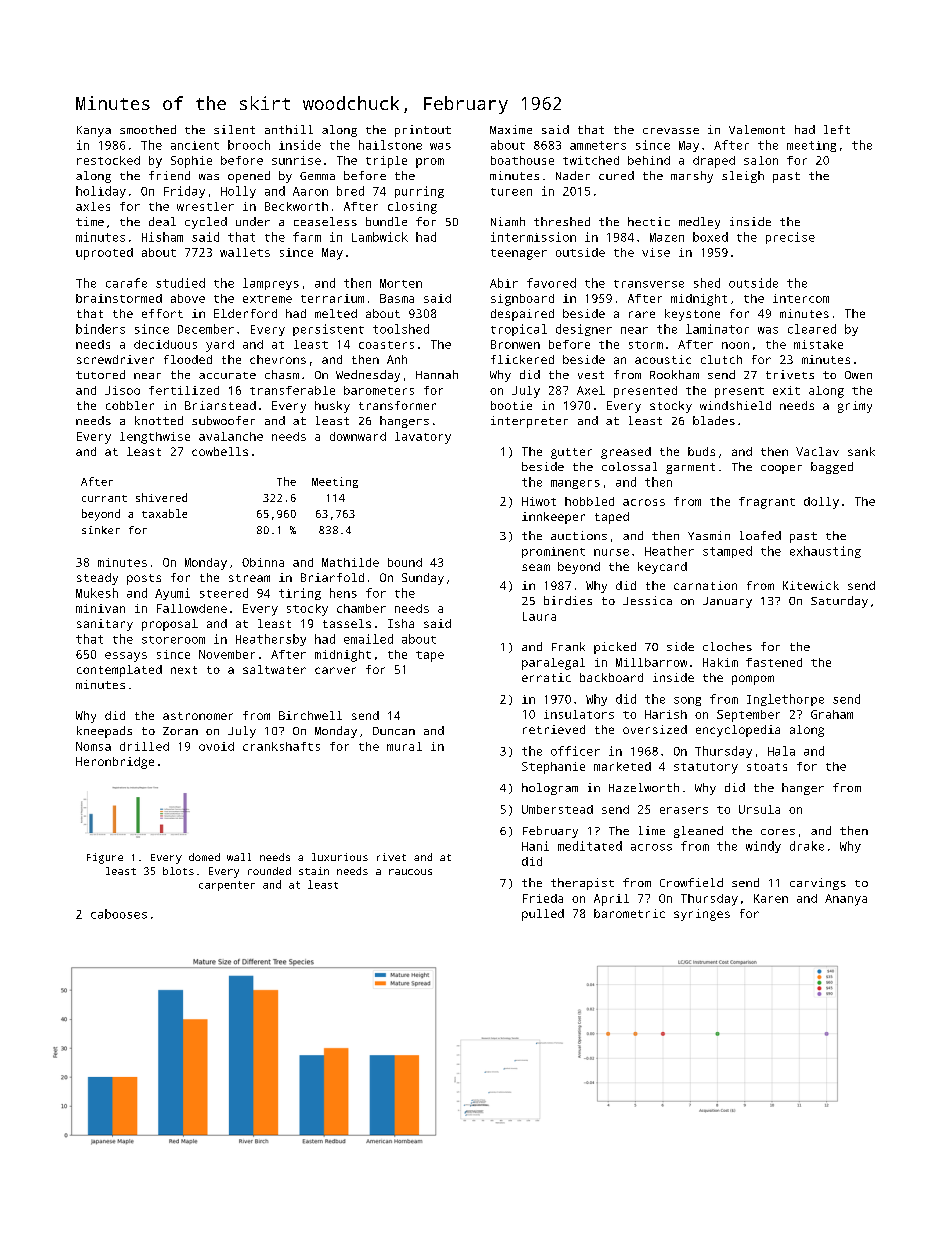  What do you see at coordinates (818, 344) in the screenshot?
I see `mistake` at bounding box center [818, 344].
